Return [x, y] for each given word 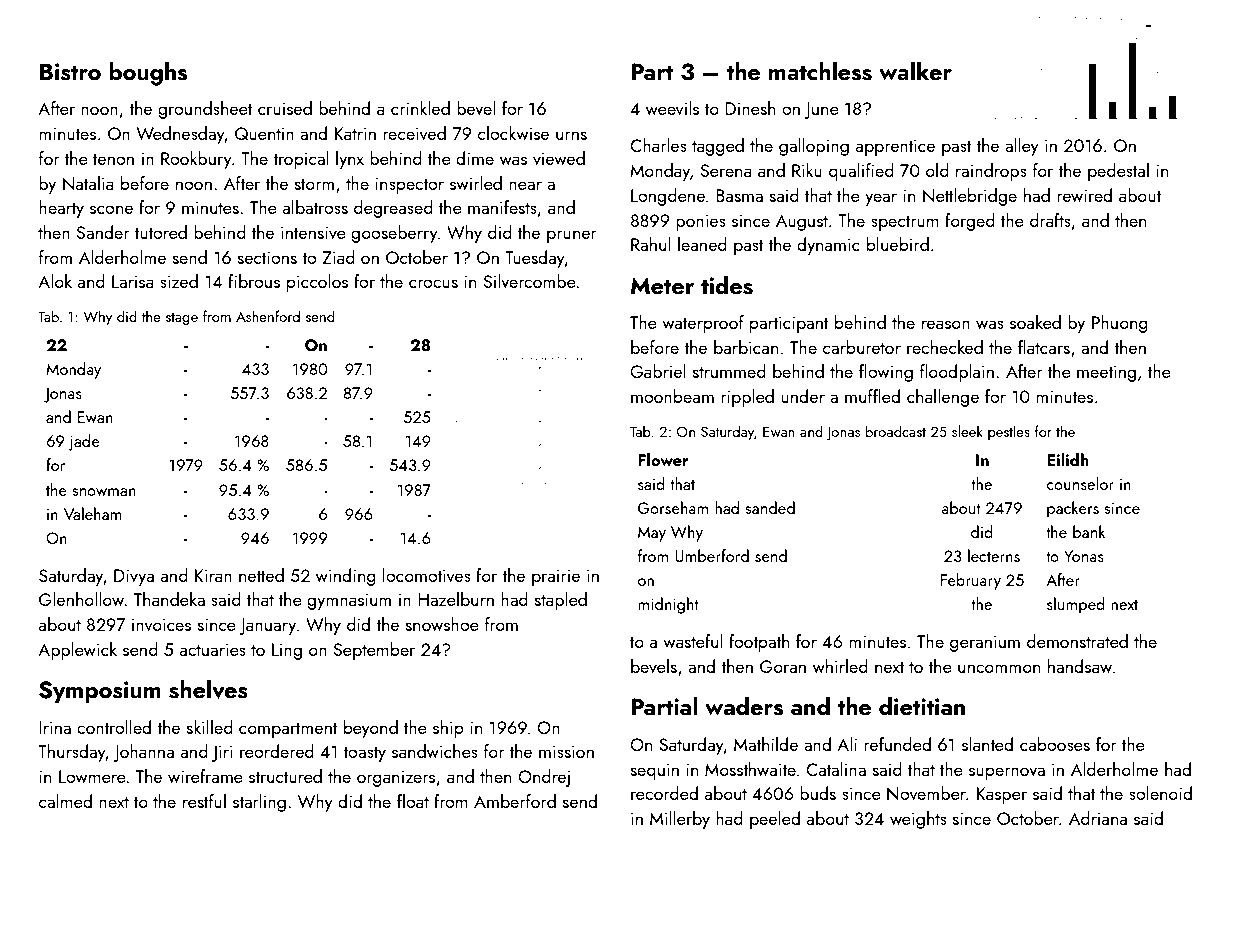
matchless [820, 71]
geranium [985, 643]
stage [182, 318]
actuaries [213, 649]
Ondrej [544, 778]
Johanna [143, 753]
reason [946, 324]
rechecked [945, 347]
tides [727, 285]
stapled [561, 601]
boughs [148, 74]
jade [84, 442]
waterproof [703, 324]
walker [915, 71]
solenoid [1160, 793]
